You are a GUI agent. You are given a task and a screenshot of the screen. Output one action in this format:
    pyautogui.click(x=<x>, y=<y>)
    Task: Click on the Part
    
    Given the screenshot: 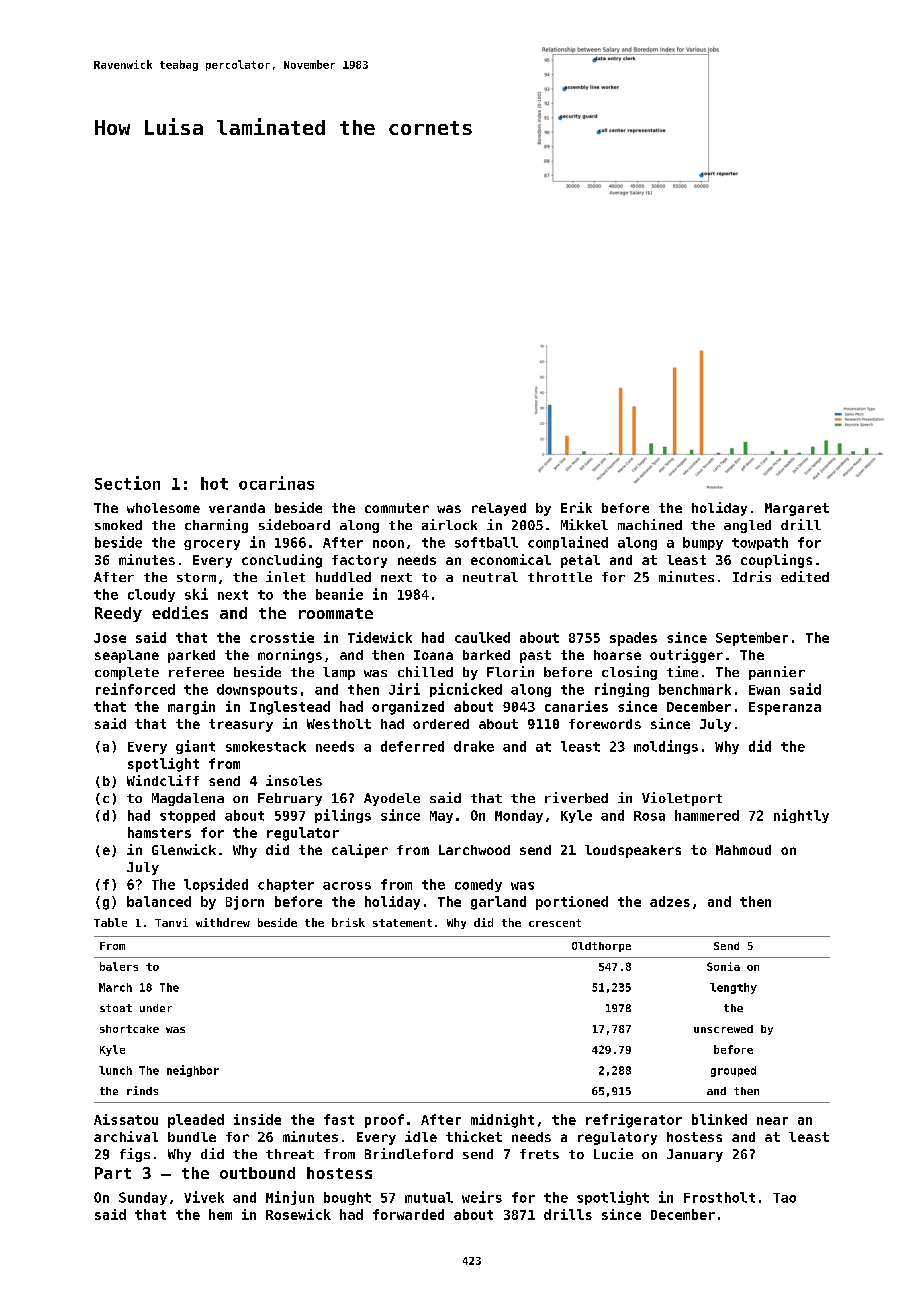 What is the action you would take?
    pyautogui.click(x=113, y=1173)
